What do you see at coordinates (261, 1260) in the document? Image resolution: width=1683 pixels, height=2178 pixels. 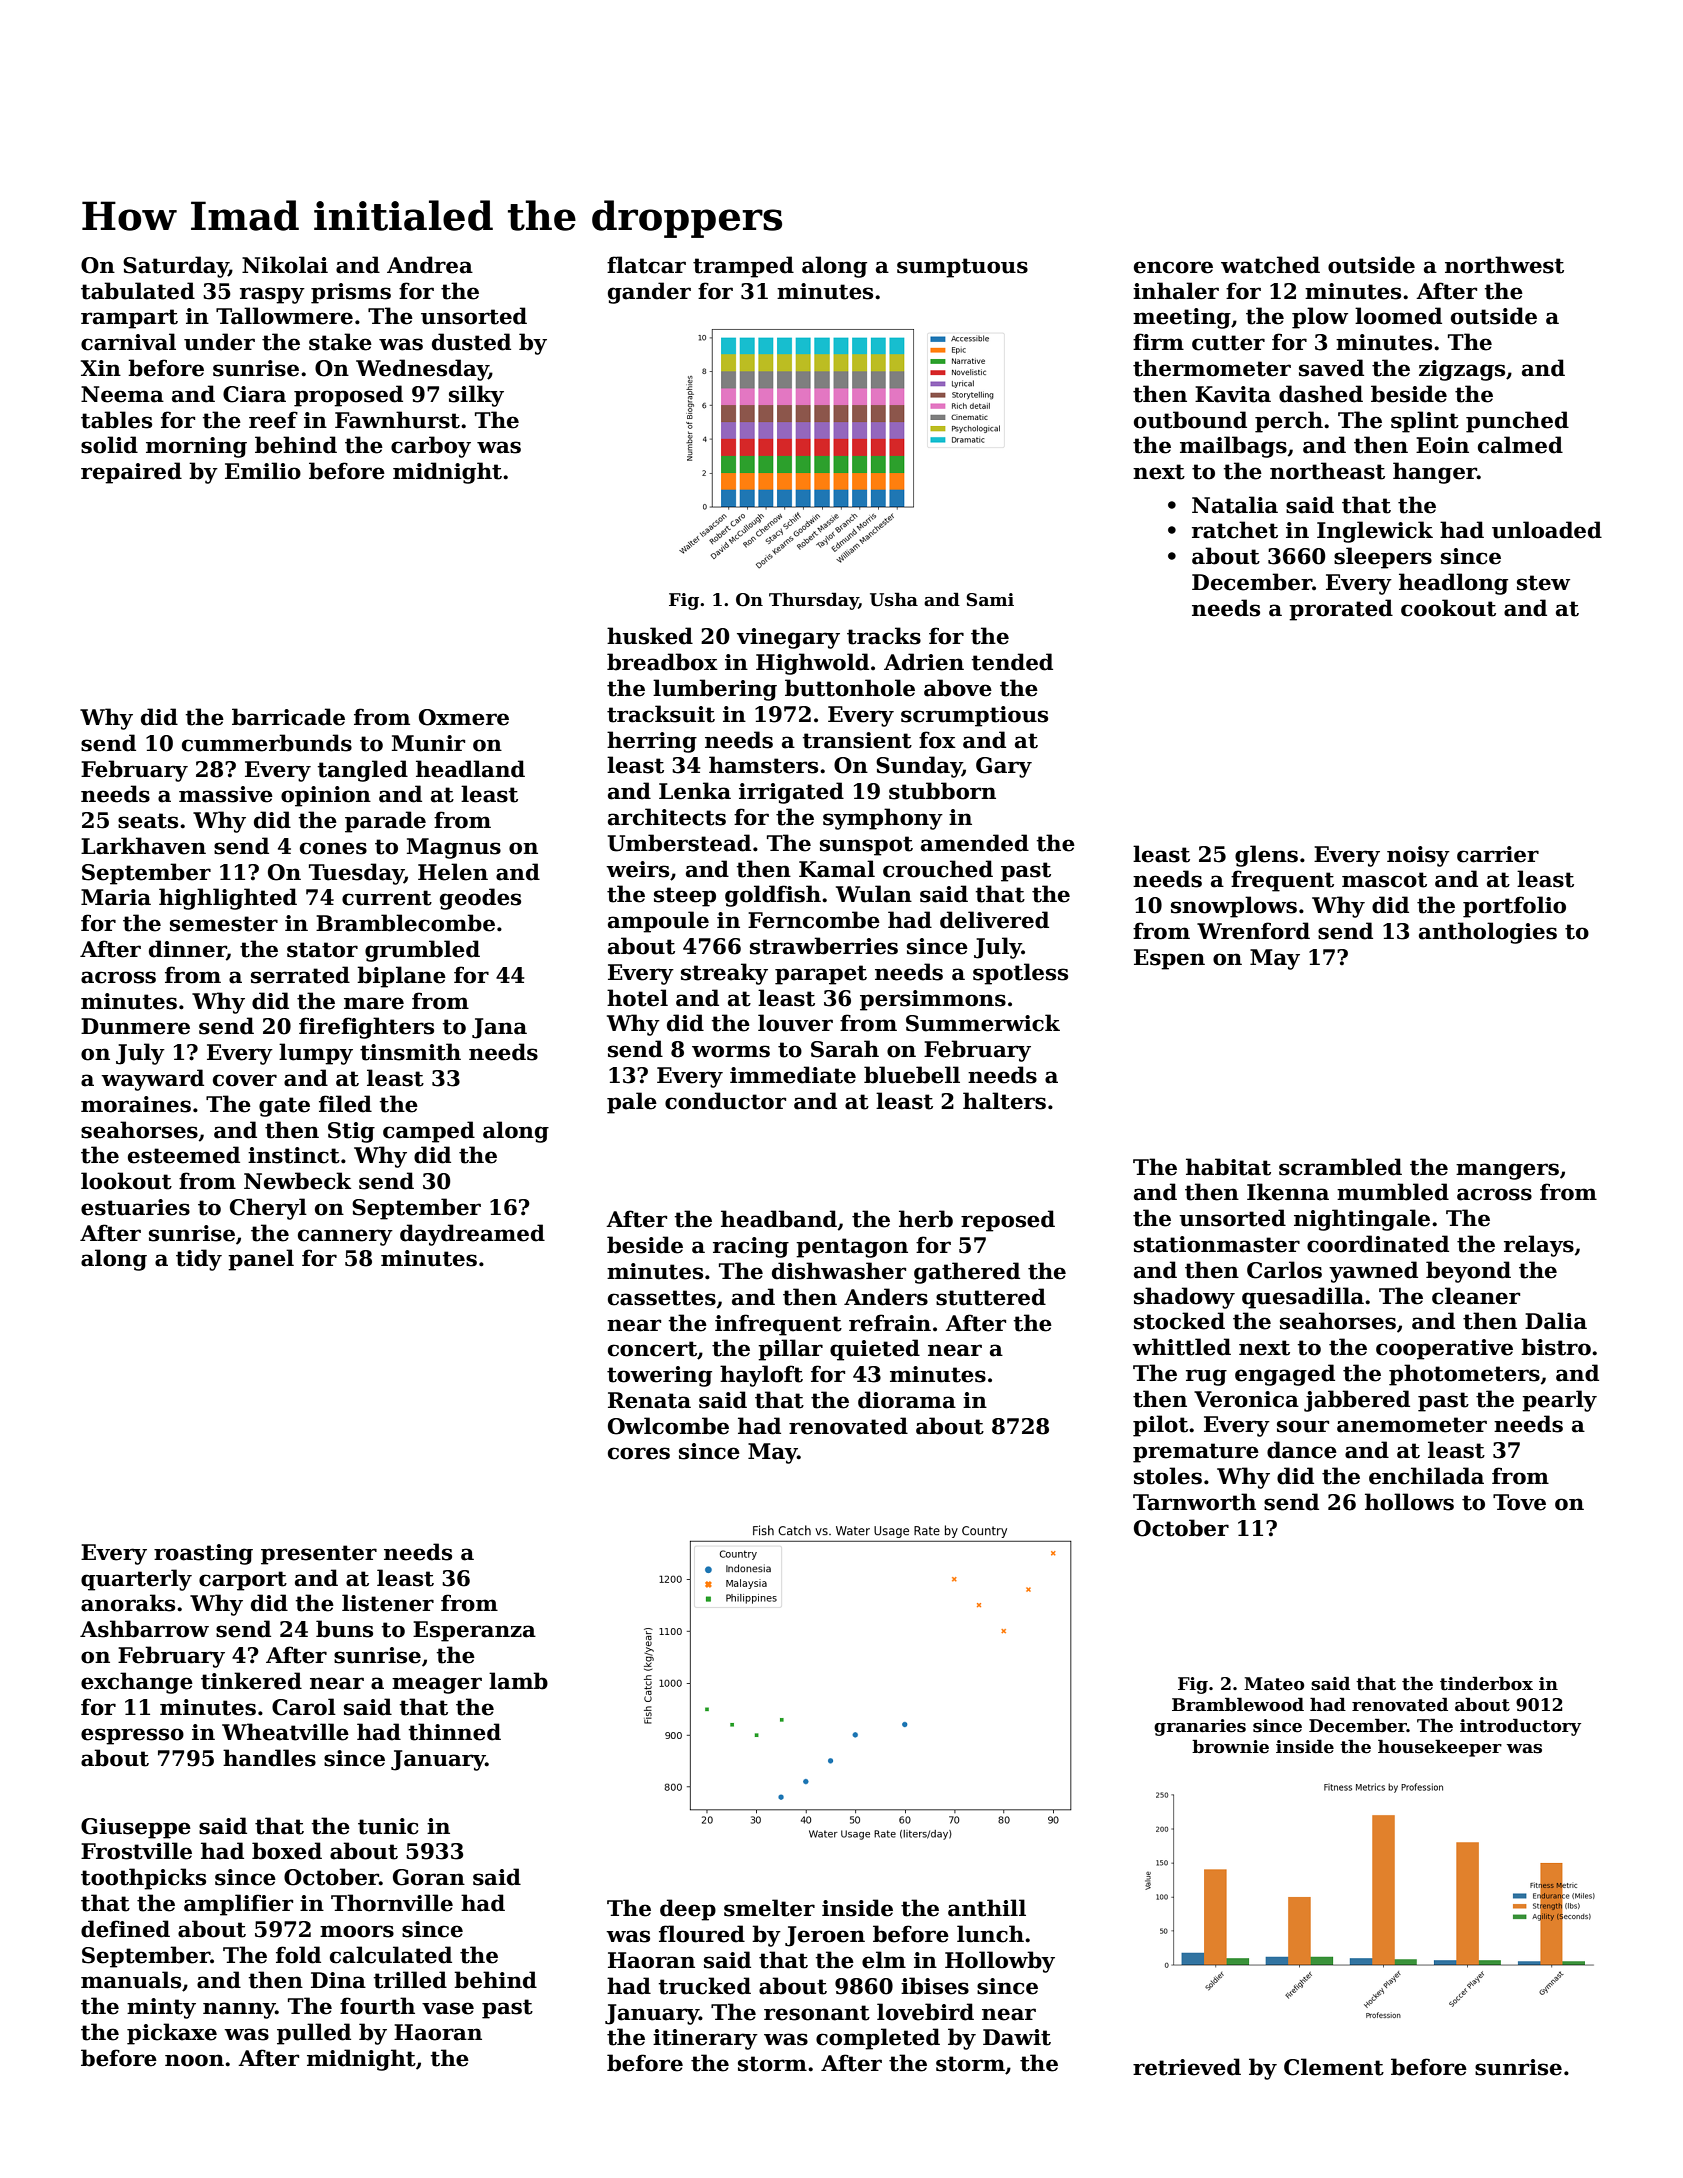 I see `panel` at bounding box center [261, 1260].
